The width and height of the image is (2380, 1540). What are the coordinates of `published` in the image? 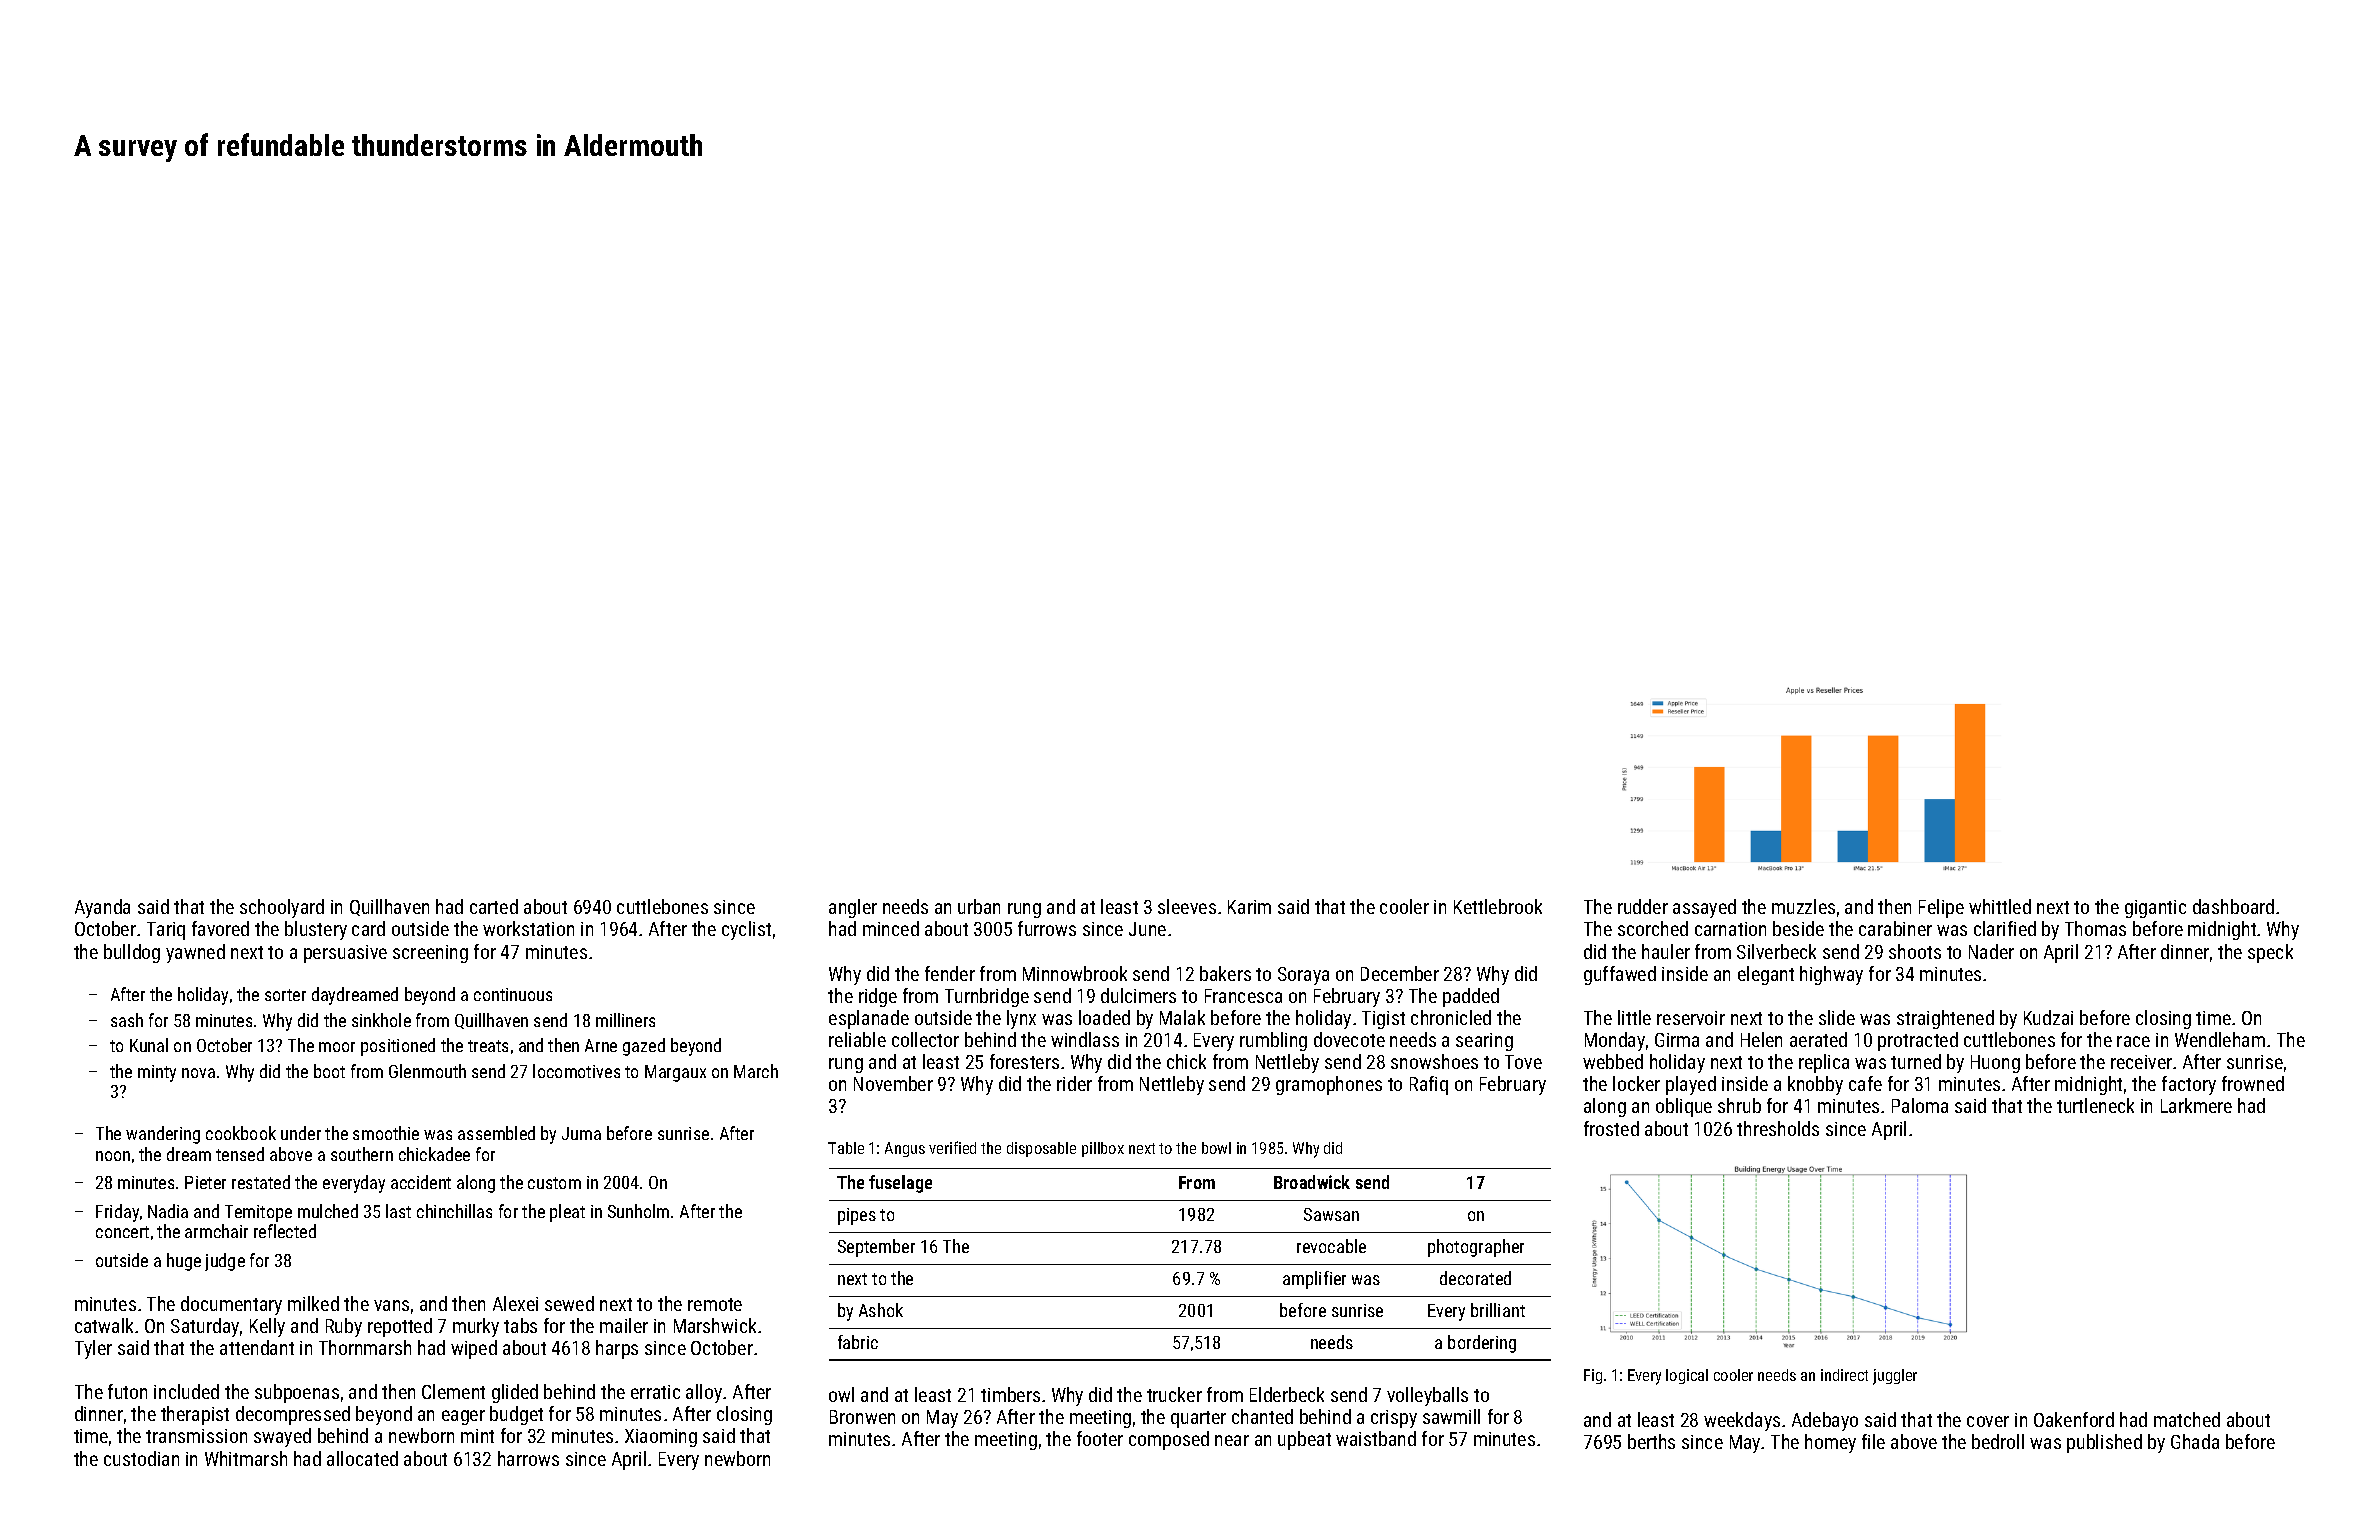 It's located at (2104, 1443).
